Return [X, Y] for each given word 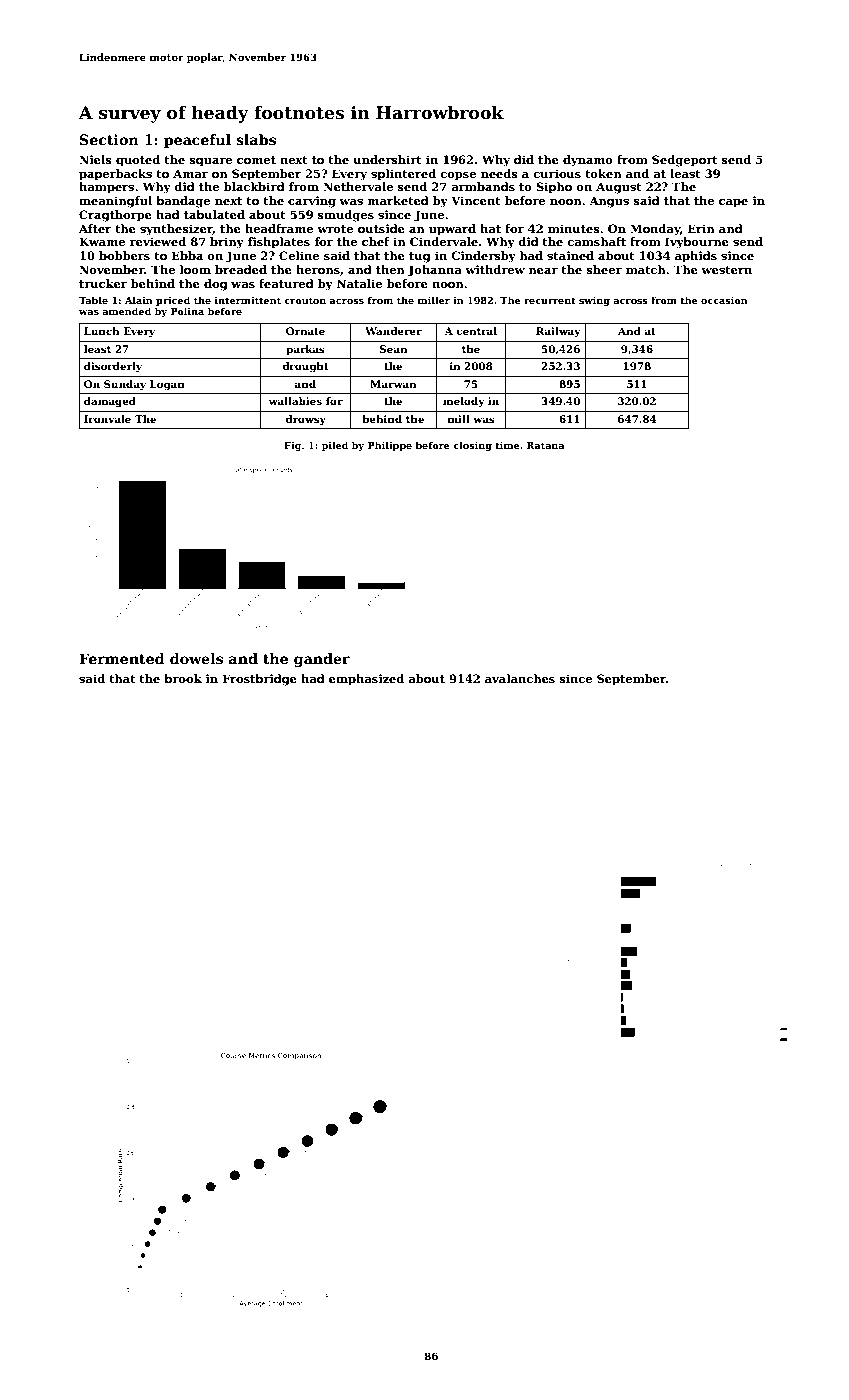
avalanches [520, 678]
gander [322, 660]
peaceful [197, 141]
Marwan [393, 384]
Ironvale [107, 419]
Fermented [122, 658]
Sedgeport [685, 161]
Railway [558, 332]
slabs [256, 139]
